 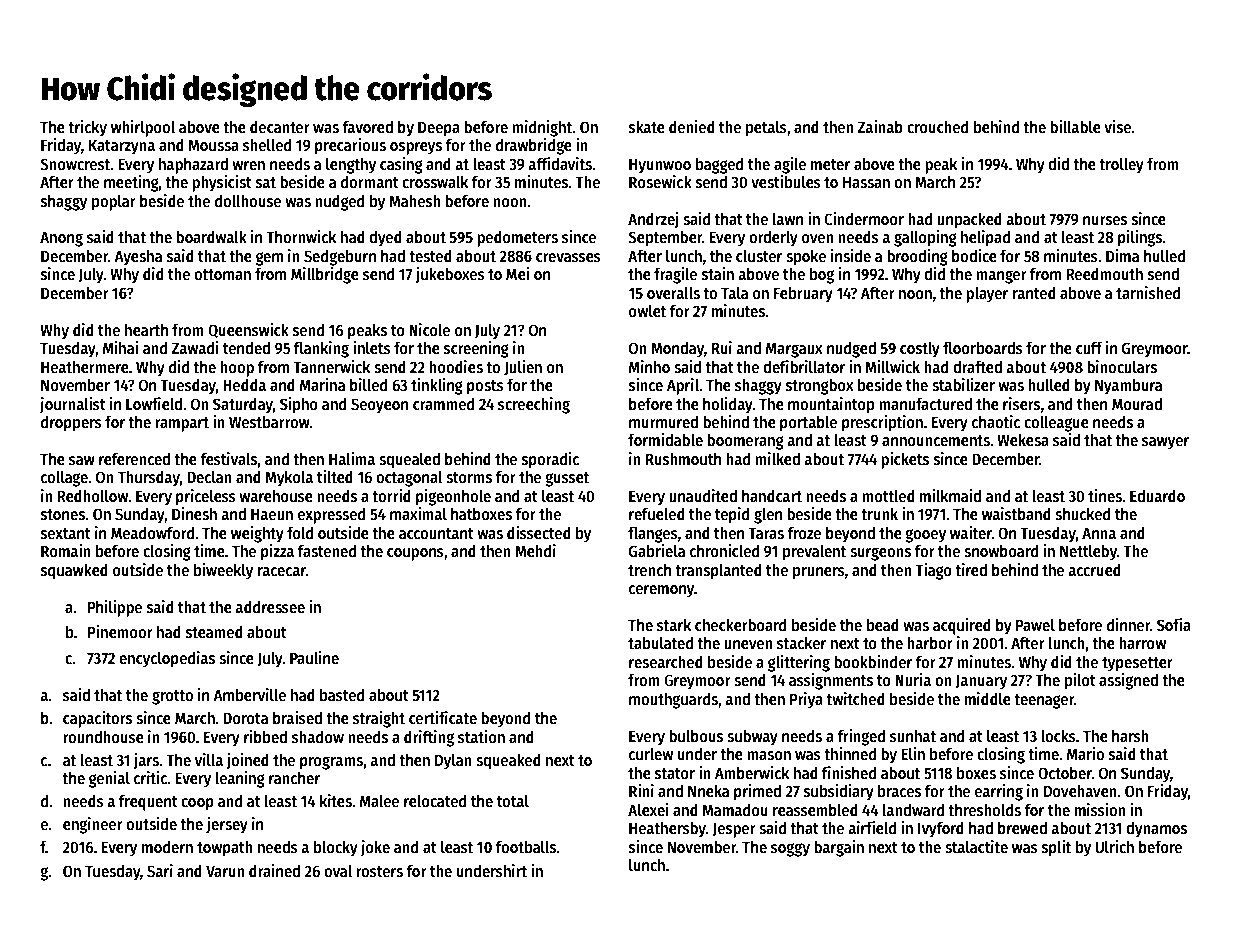 I want to click on crevasses, so click(x=568, y=257).
